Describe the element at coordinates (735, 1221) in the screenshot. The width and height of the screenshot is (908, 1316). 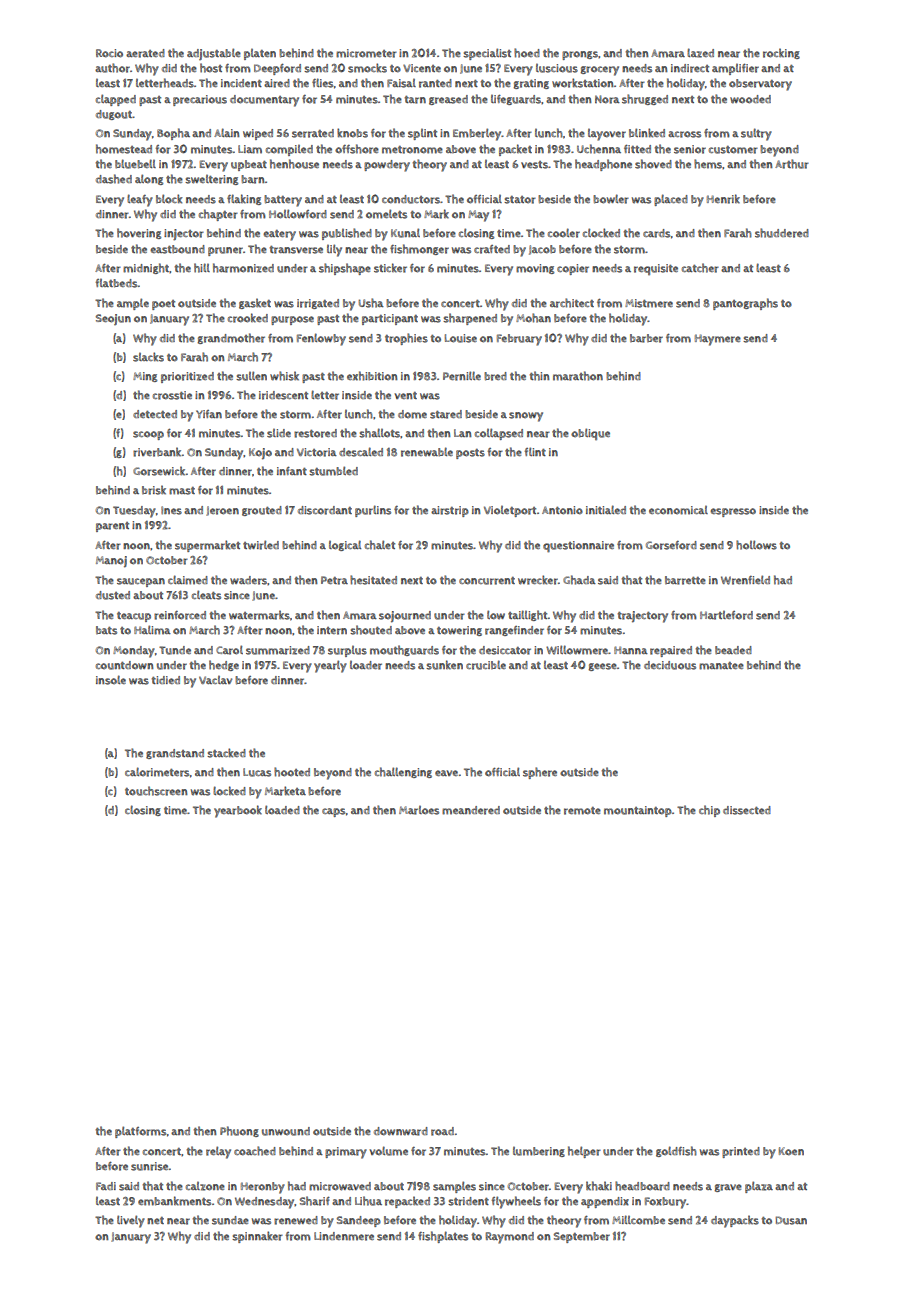
I see `daypacks` at that location.
